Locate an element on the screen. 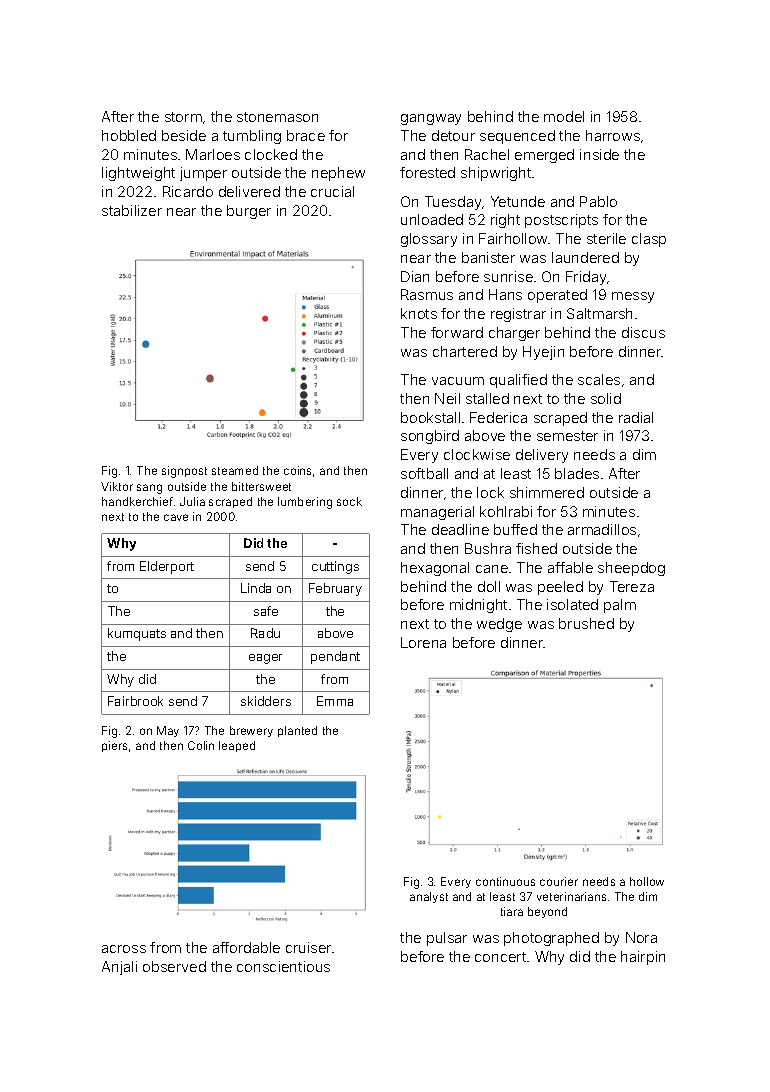 The width and height of the screenshot is (770, 1092). forested is located at coordinates (427, 172).
